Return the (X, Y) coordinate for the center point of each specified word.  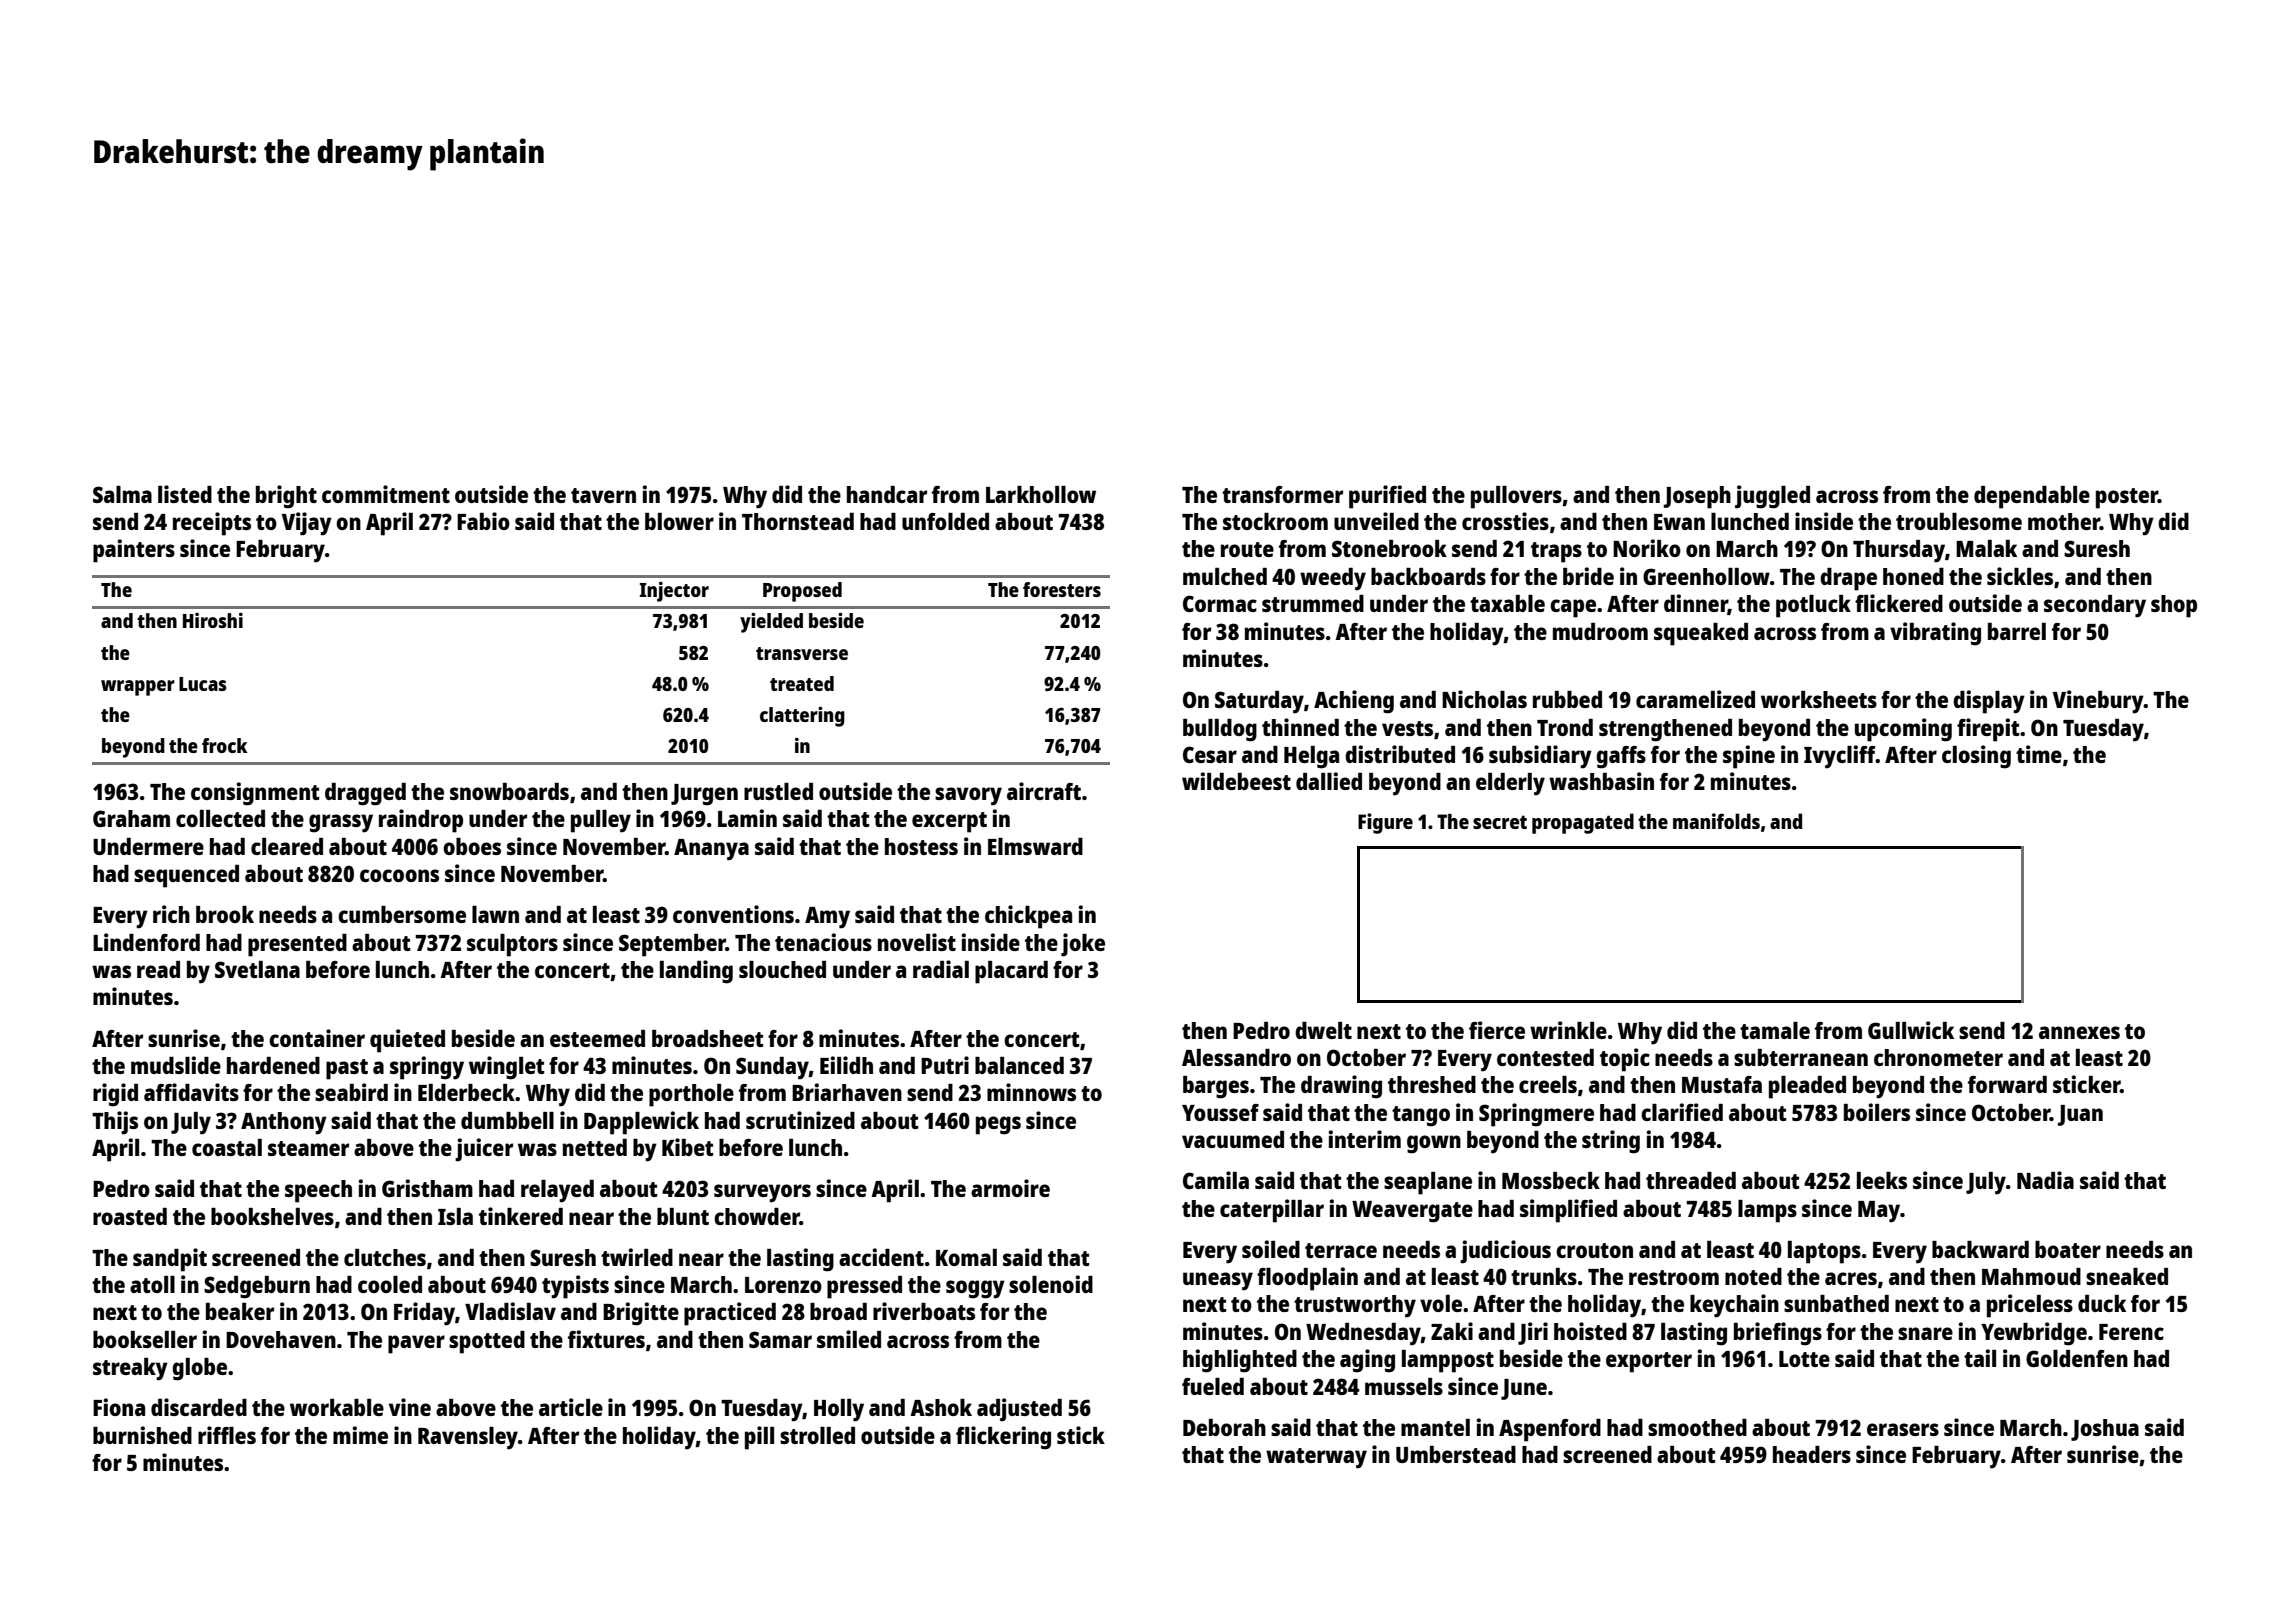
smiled (849, 1339)
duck (2102, 1303)
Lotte (1804, 1359)
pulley (601, 821)
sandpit (170, 1260)
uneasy (1218, 1281)
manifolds (1716, 821)
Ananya (711, 850)
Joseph (1697, 497)
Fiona (119, 1407)
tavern (603, 495)
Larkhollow (1041, 494)
